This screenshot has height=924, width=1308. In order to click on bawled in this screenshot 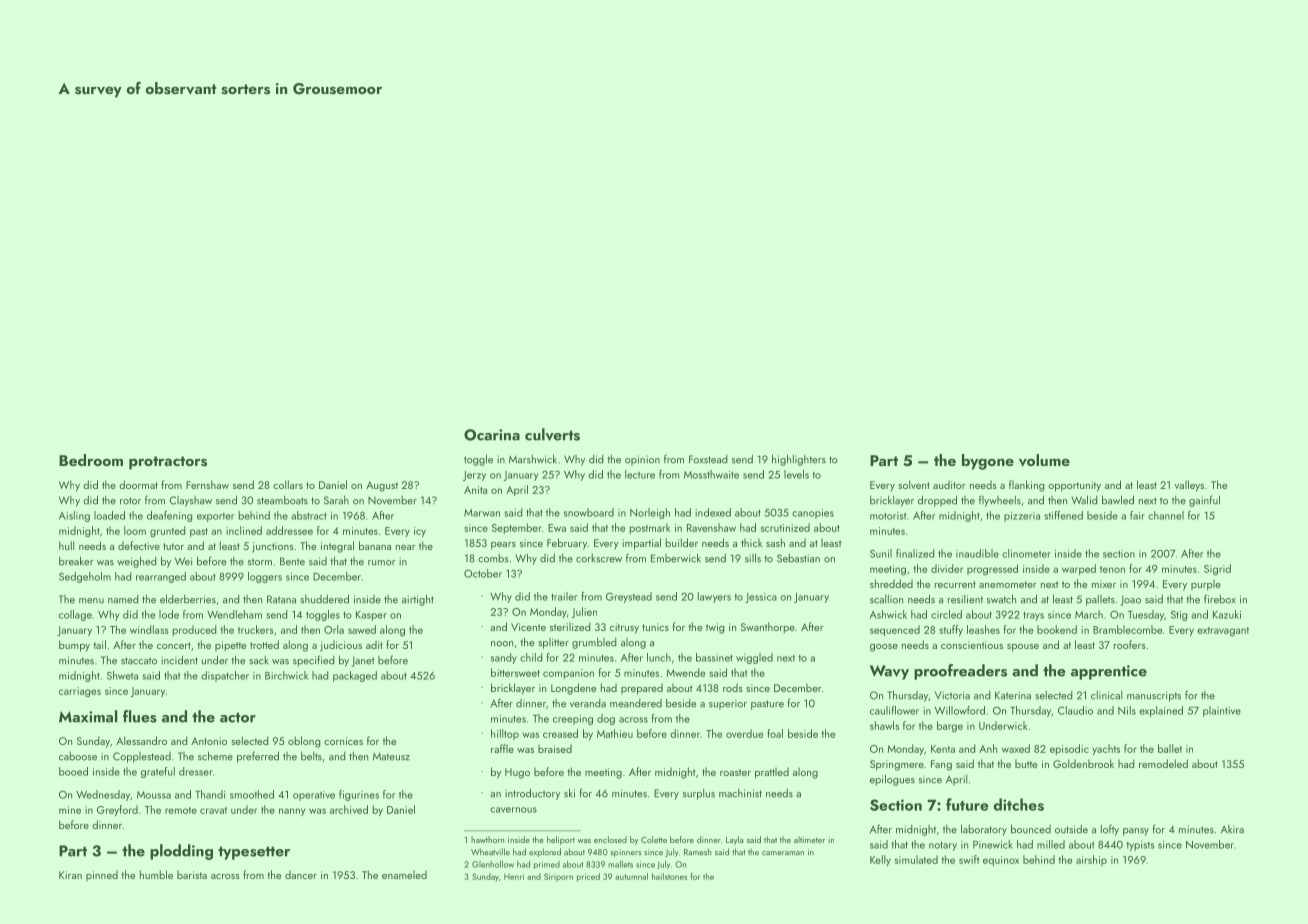, I will do `click(1118, 500)`.
